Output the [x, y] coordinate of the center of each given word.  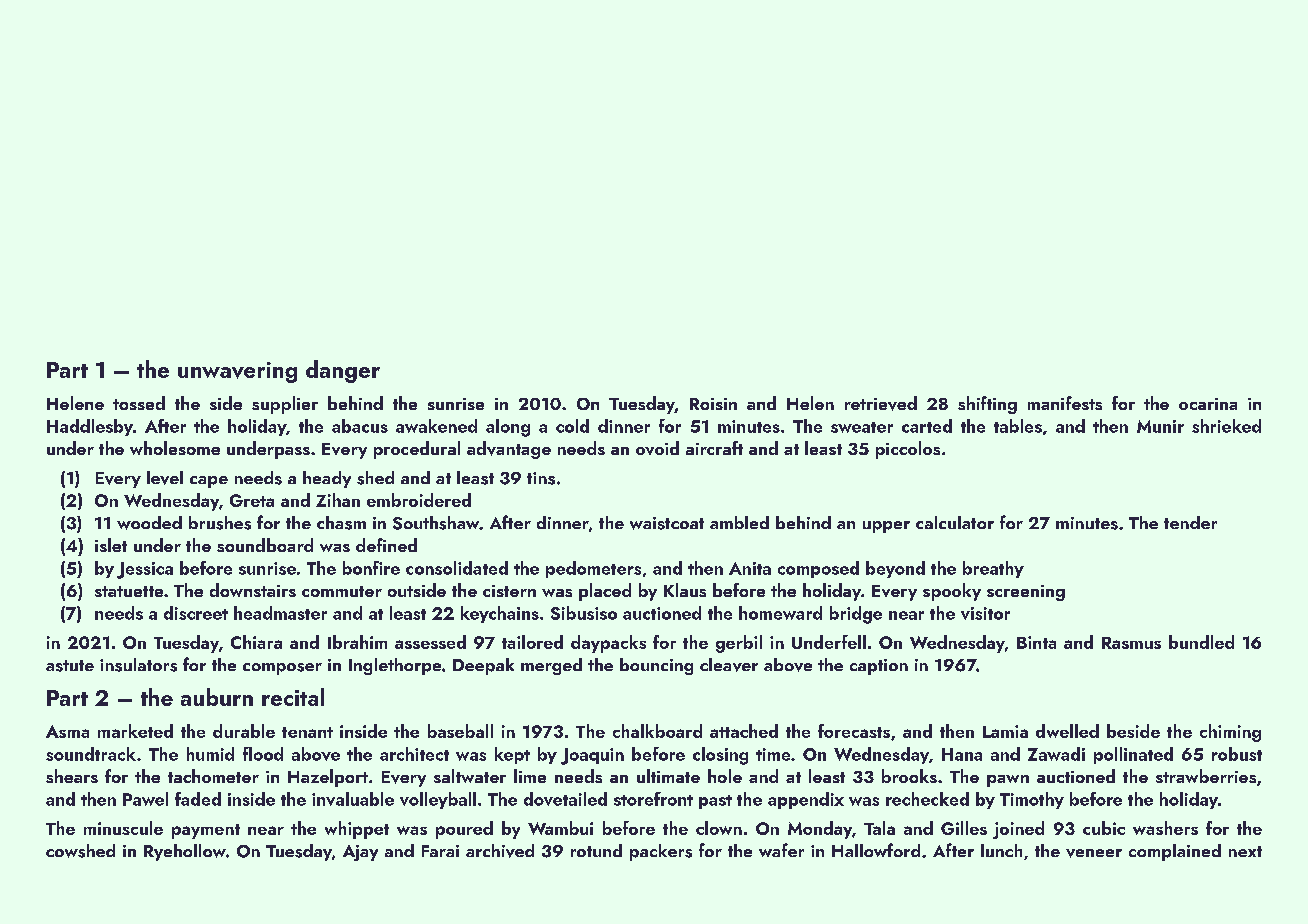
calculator [955, 522]
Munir [1160, 426]
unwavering [237, 372]
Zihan [338, 500]
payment [206, 831]
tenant [307, 732]
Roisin [713, 404]
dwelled [1067, 731]
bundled [1201, 642]
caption [879, 667]
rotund [596, 850]
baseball [460, 731]
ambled [739, 522]
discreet [196, 613]
